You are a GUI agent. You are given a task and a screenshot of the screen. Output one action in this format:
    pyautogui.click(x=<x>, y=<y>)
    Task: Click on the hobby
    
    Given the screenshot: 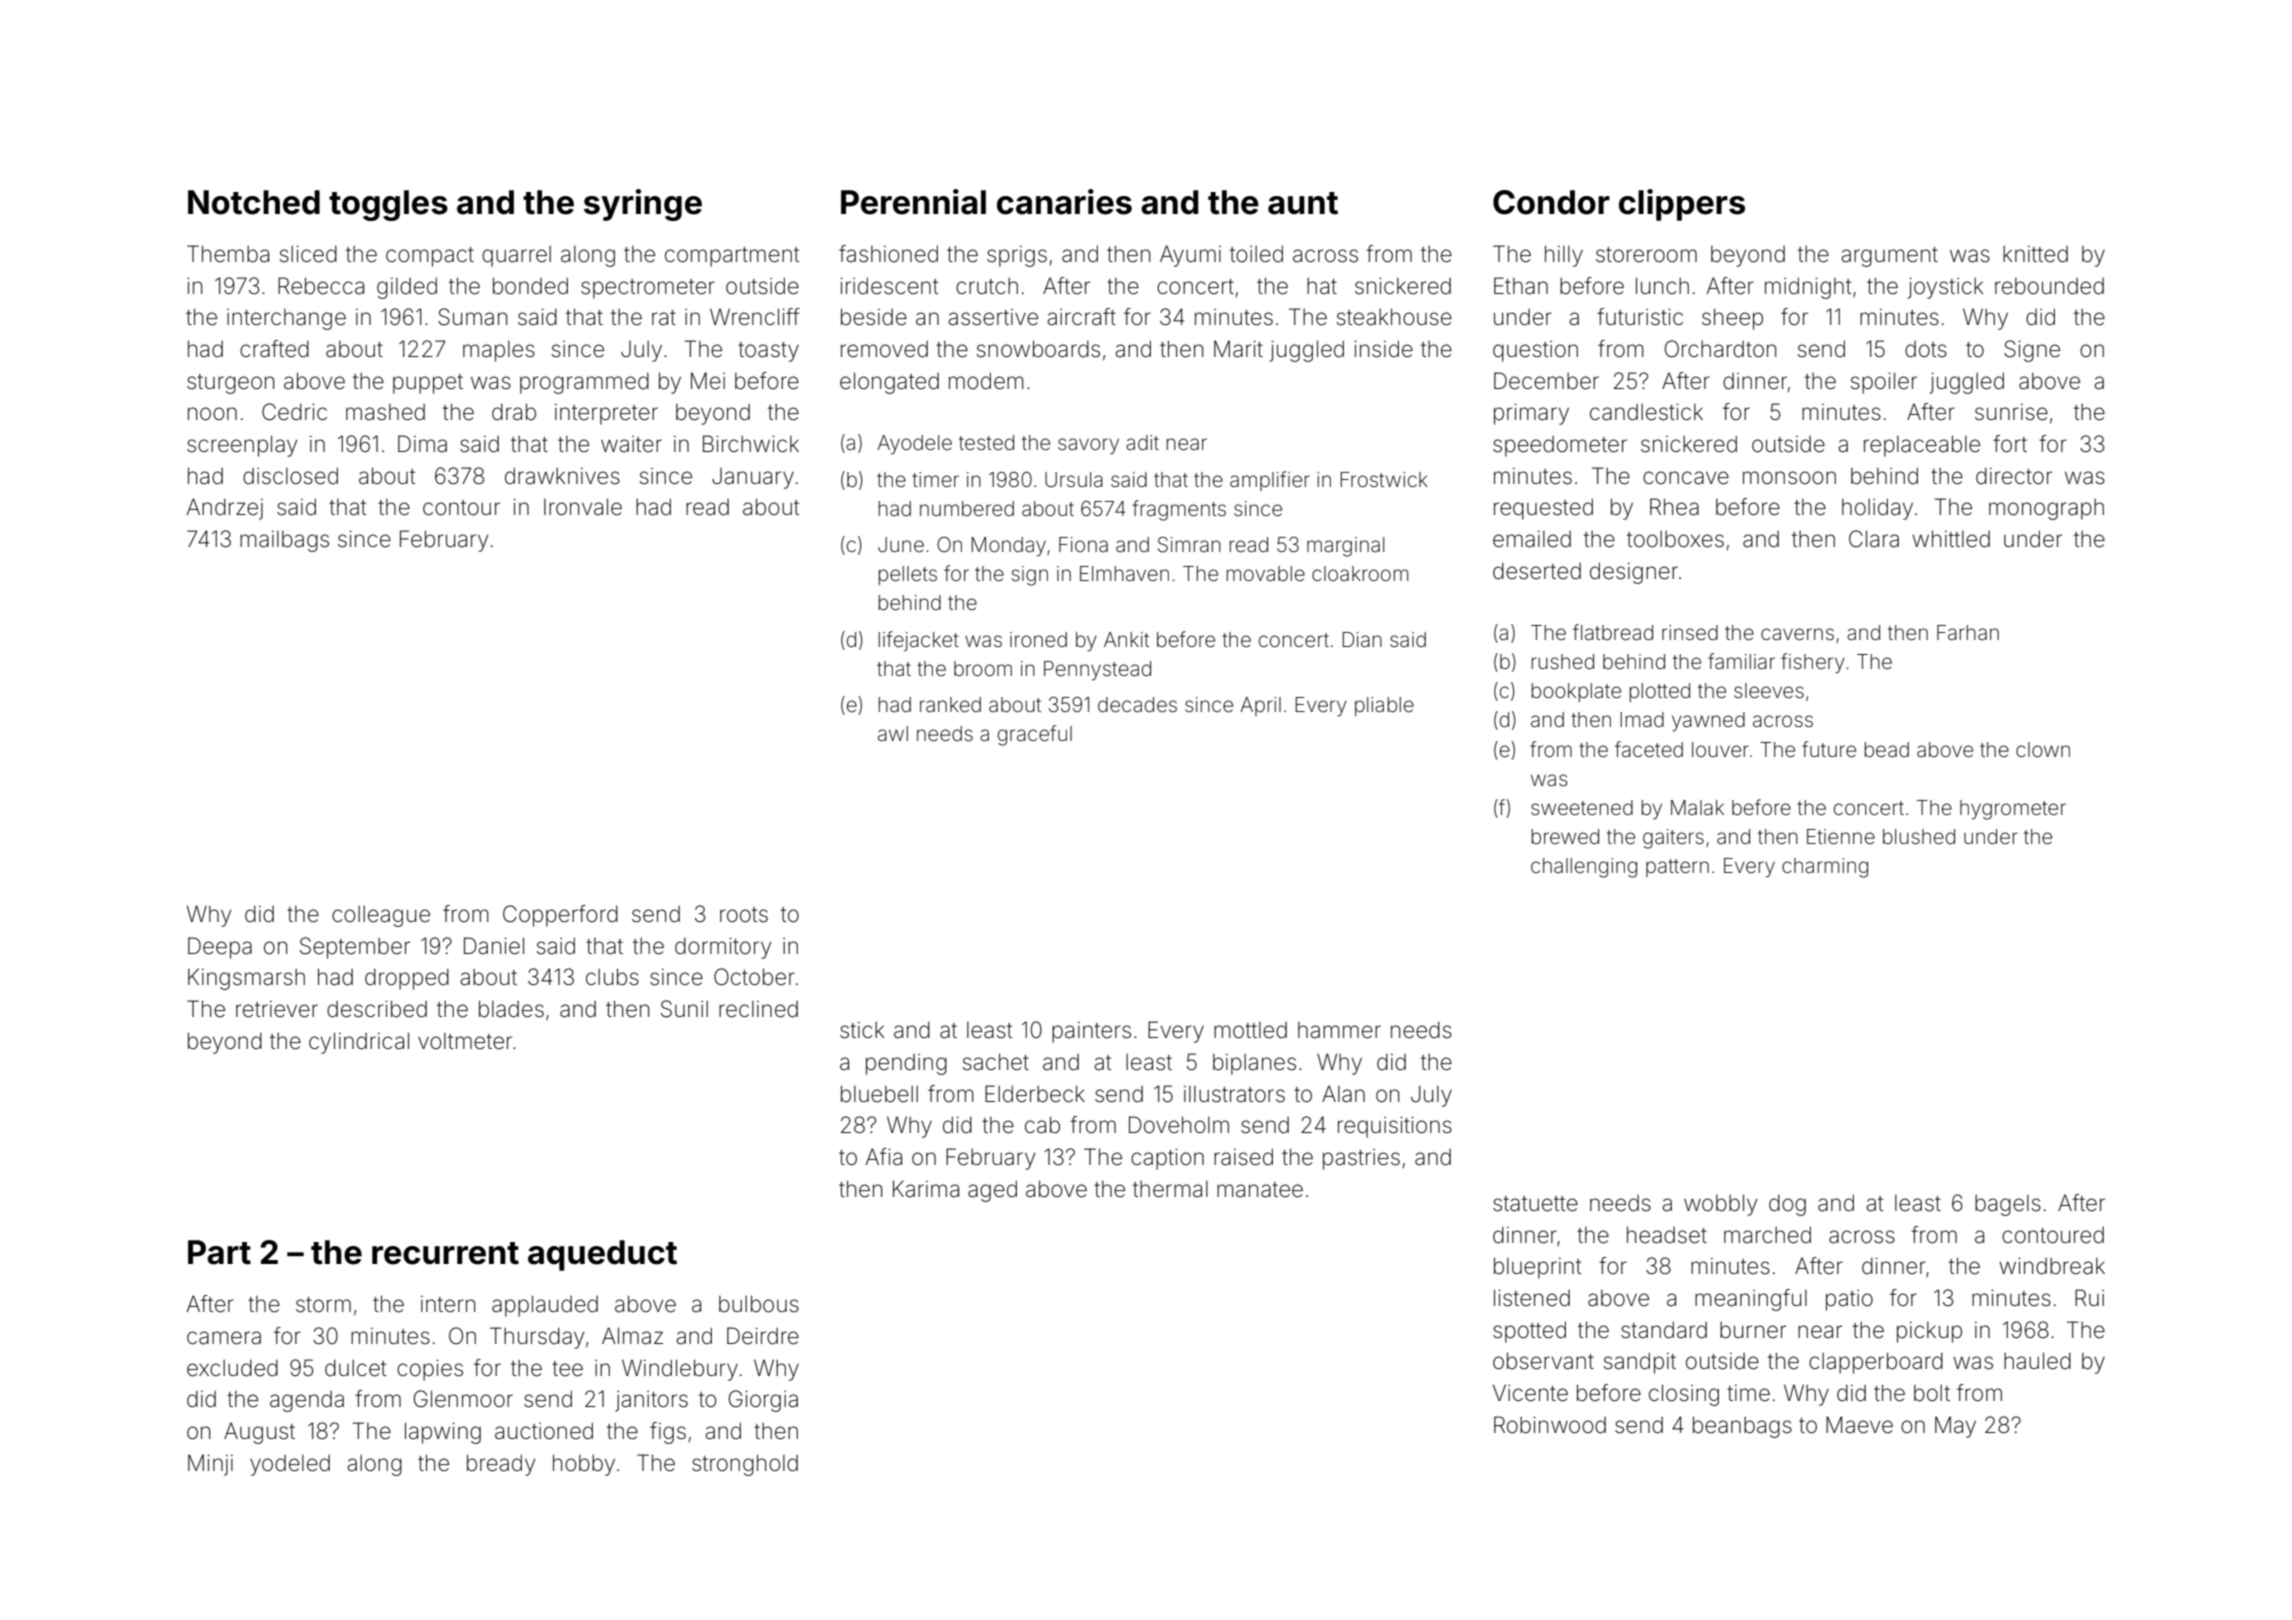 What is the action you would take?
    pyautogui.click(x=584, y=1465)
